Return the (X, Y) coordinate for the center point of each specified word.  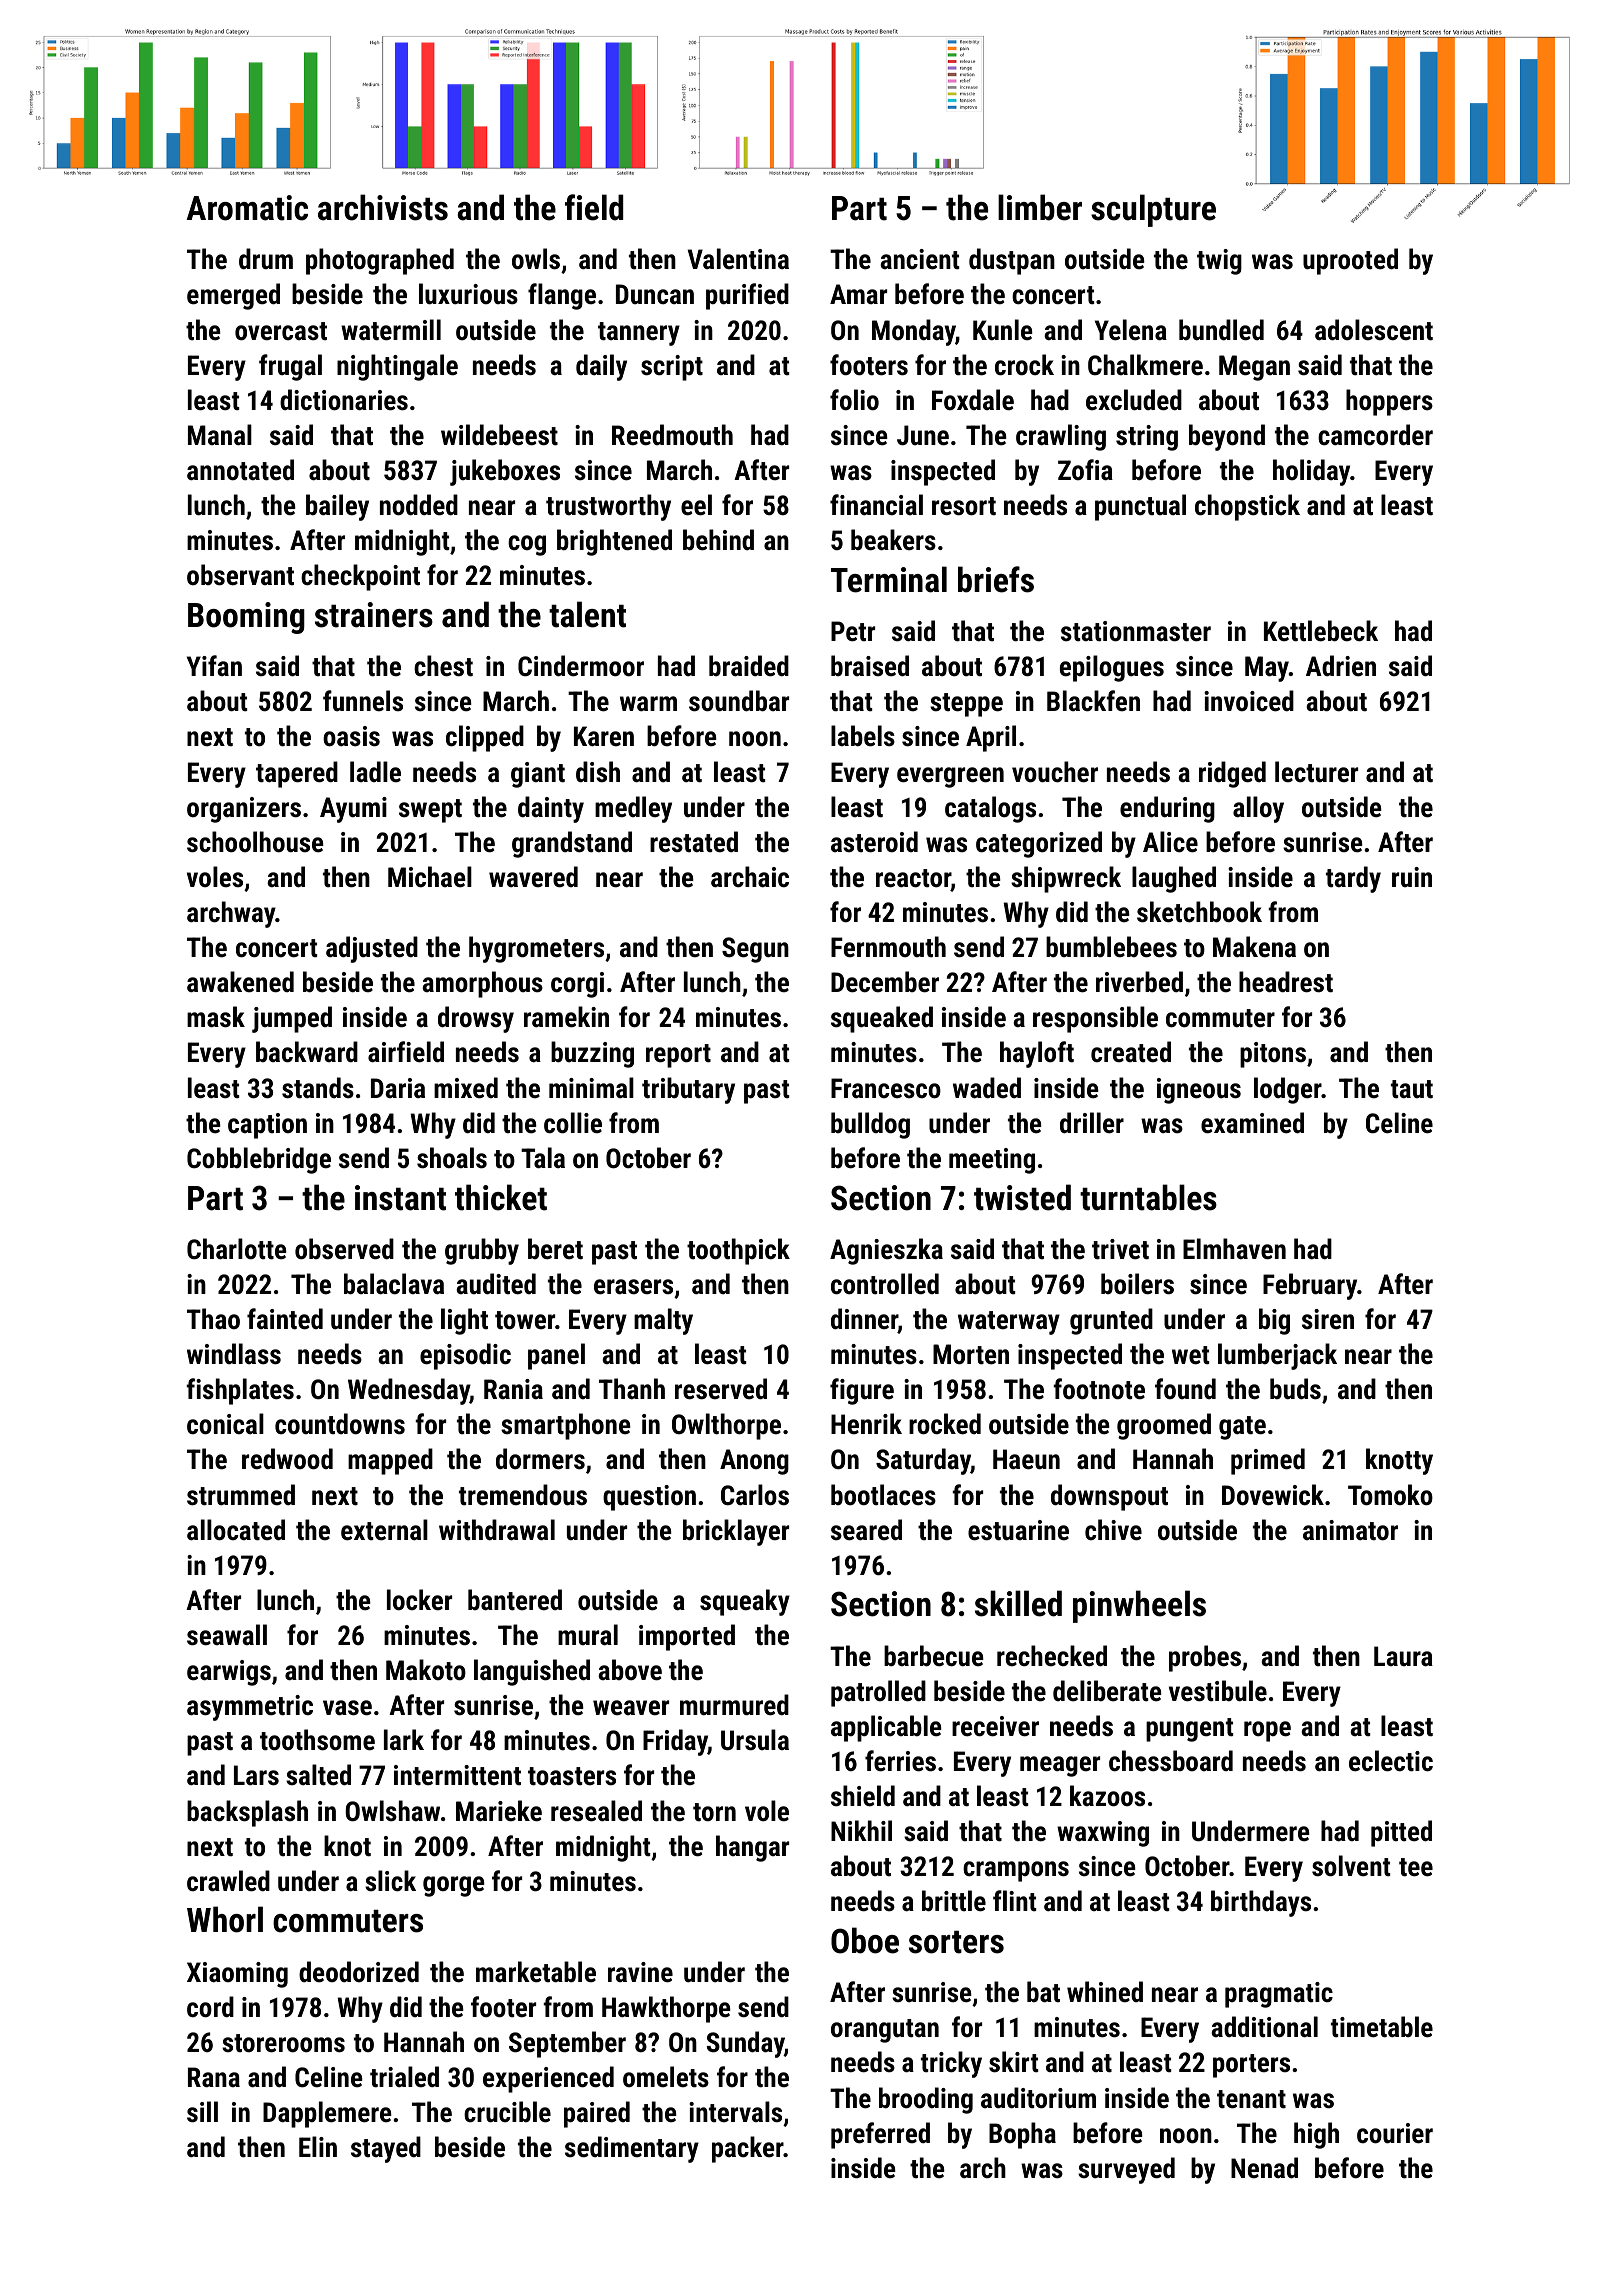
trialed (404, 2077)
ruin (1412, 877)
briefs (996, 579)
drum (266, 259)
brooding (926, 2100)
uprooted (1350, 261)
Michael (430, 877)
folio (854, 400)
